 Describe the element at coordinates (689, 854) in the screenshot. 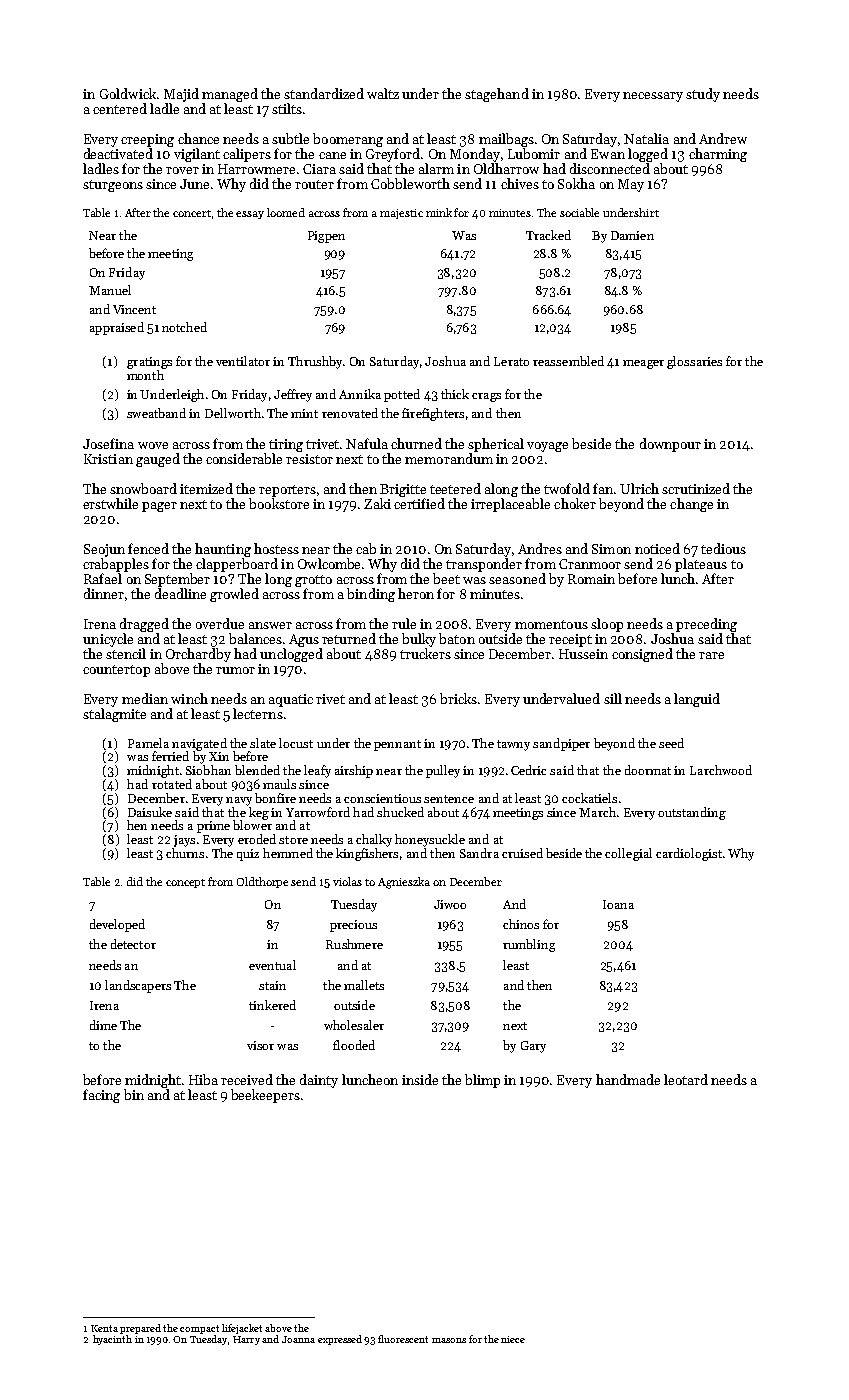

I see `cardiologist` at that location.
